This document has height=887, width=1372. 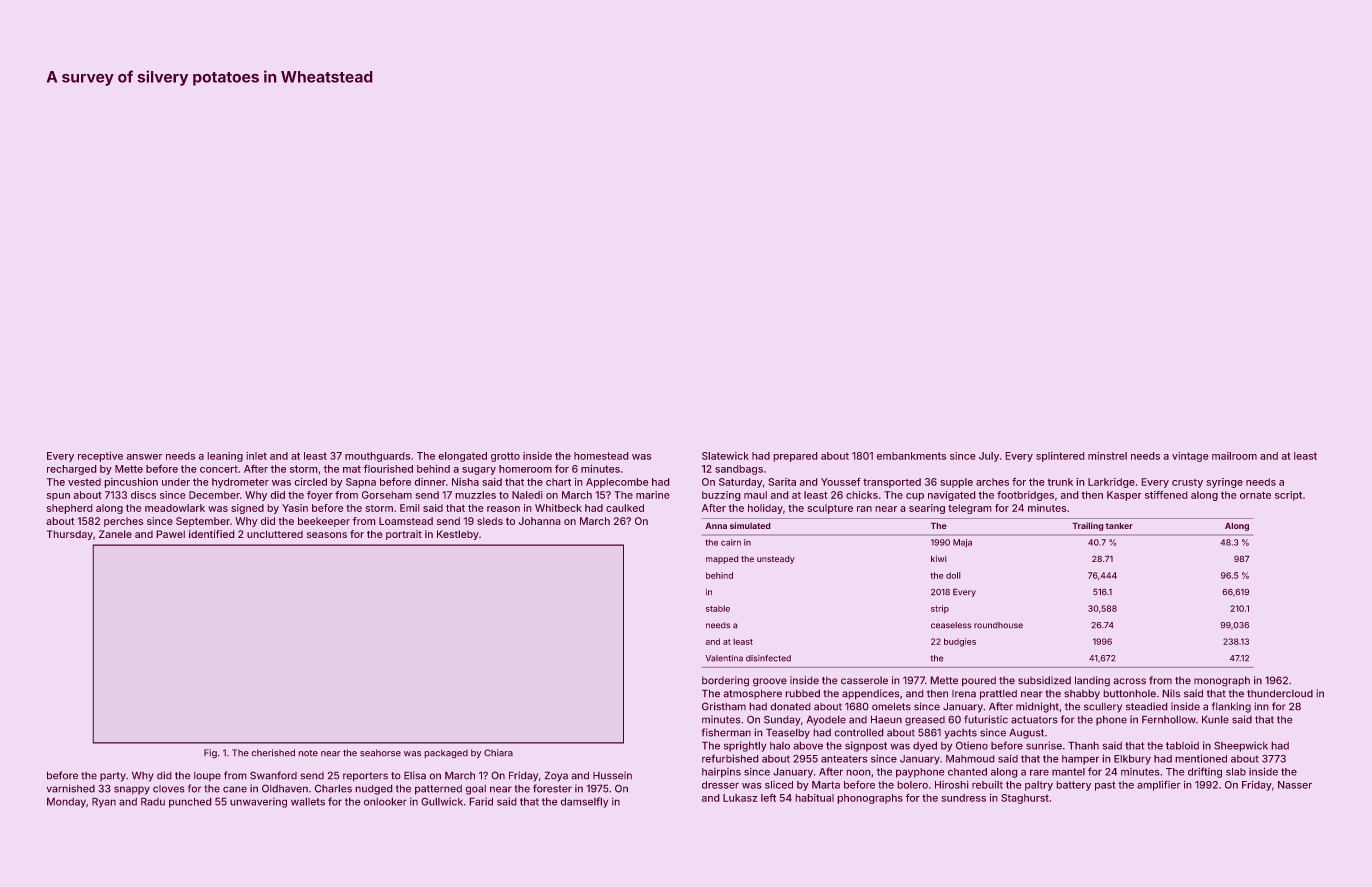 What do you see at coordinates (210, 753) in the document?
I see `Fig` at bounding box center [210, 753].
